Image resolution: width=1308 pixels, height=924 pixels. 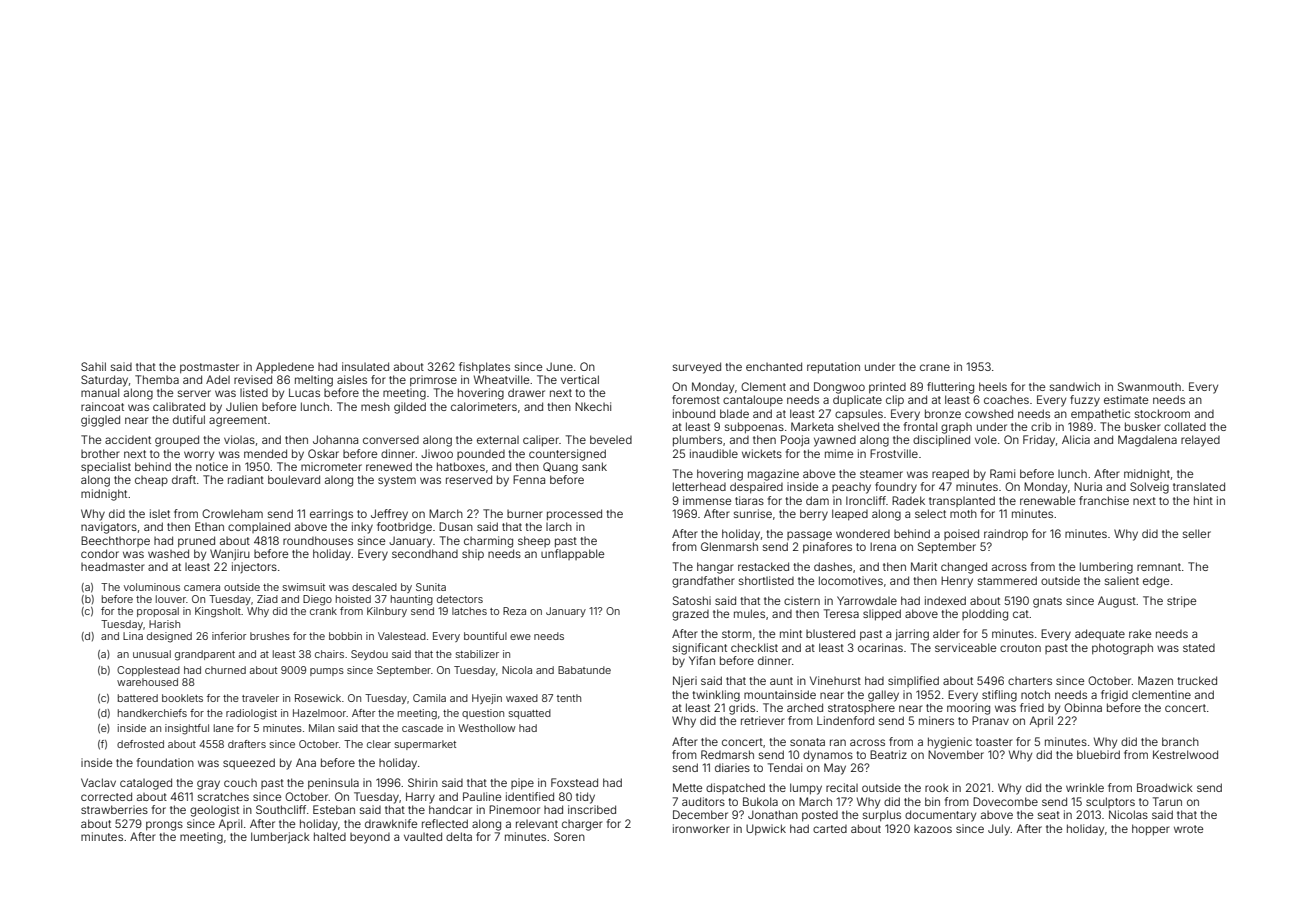 I want to click on grids, so click(x=742, y=709).
